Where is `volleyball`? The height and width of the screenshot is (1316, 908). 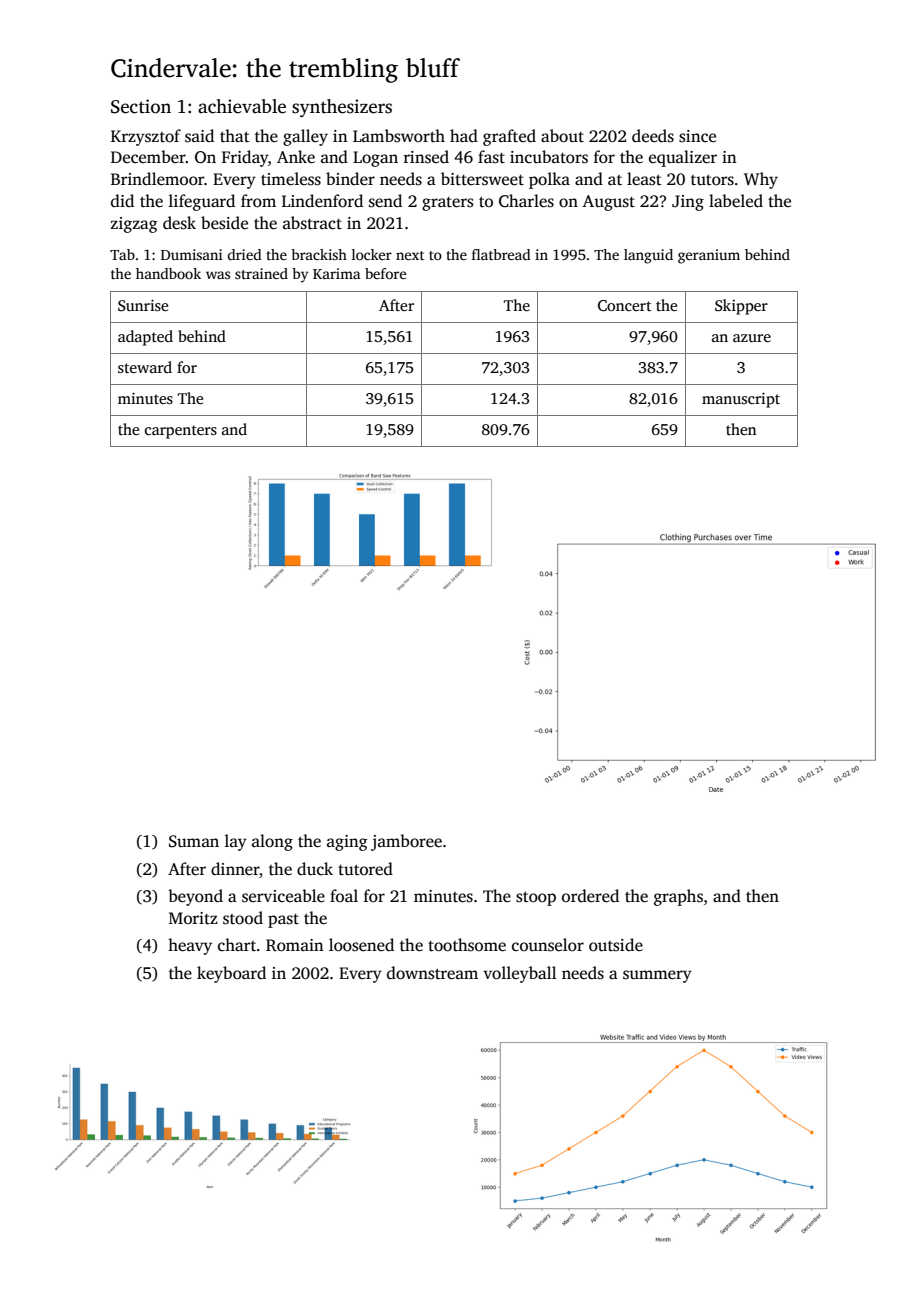 volleyball is located at coordinates (519, 974).
